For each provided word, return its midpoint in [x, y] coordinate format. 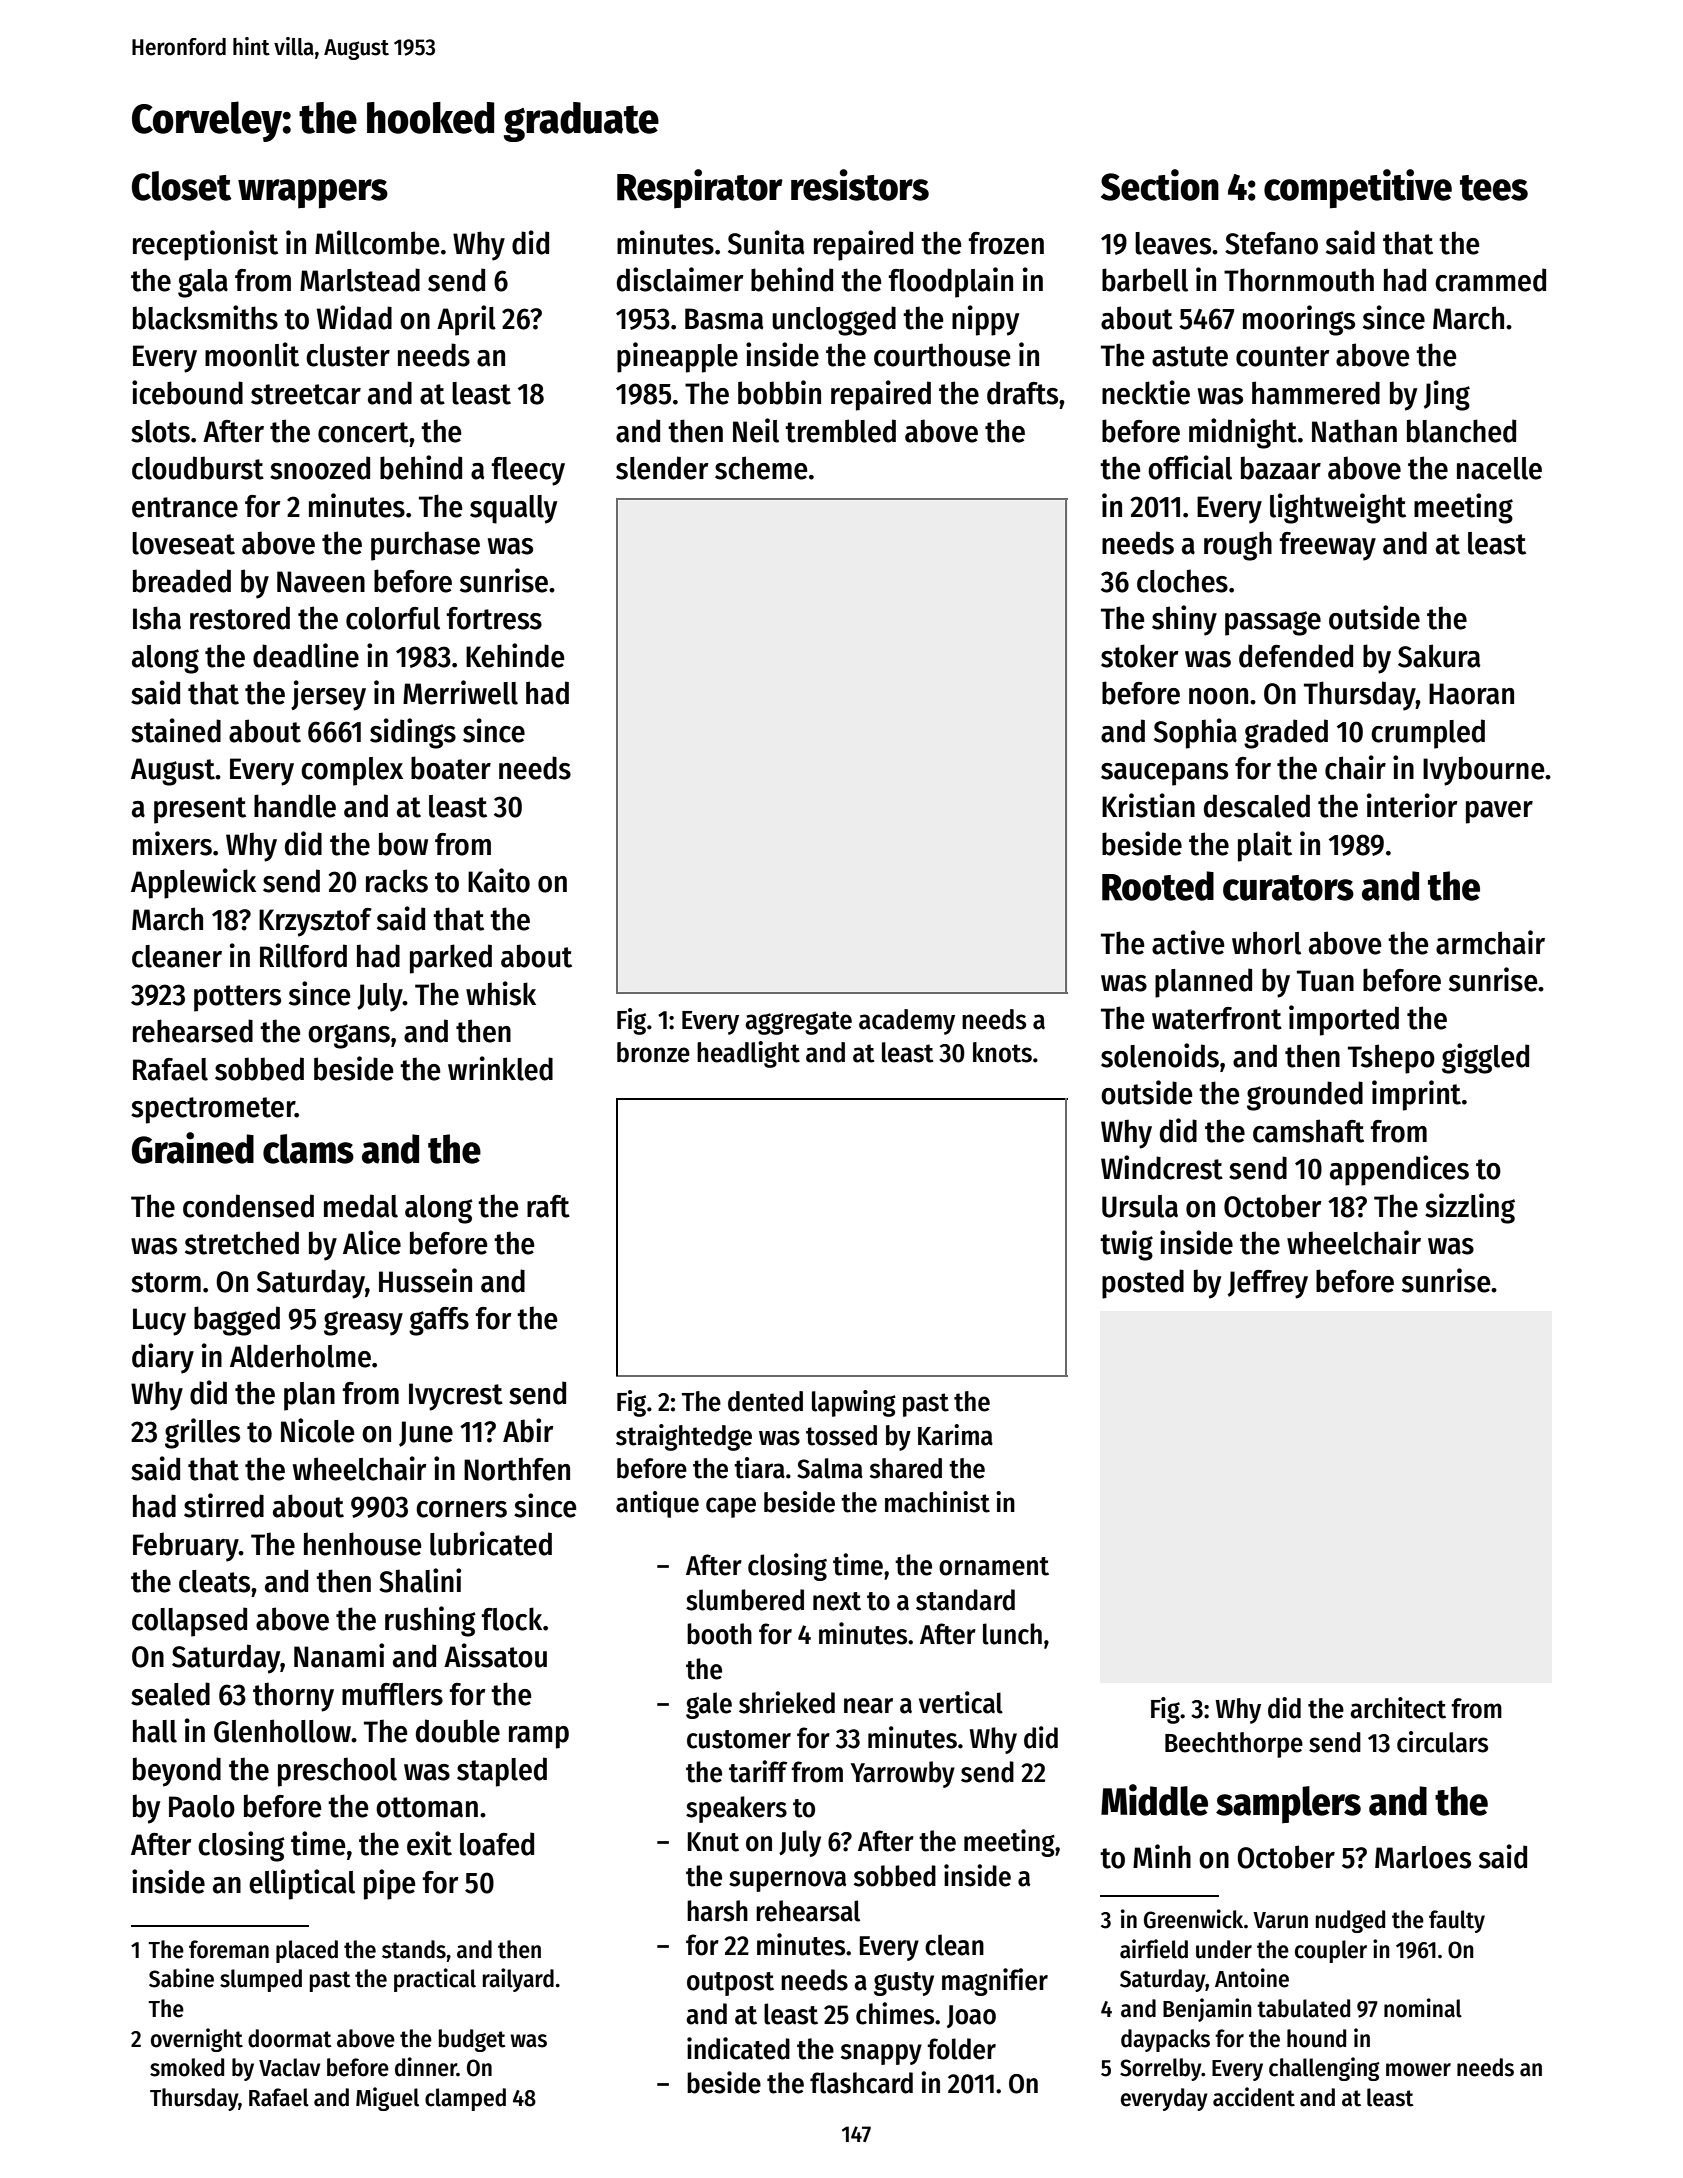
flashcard [861, 2083]
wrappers [313, 194]
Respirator [700, 188]
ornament [994, 1566]
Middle [1154, 1800]
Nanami [339, 1655]
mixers [172, 843]
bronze [653, 1052]
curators [1288, 888]
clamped [465, 2099]
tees [1494, 188]
